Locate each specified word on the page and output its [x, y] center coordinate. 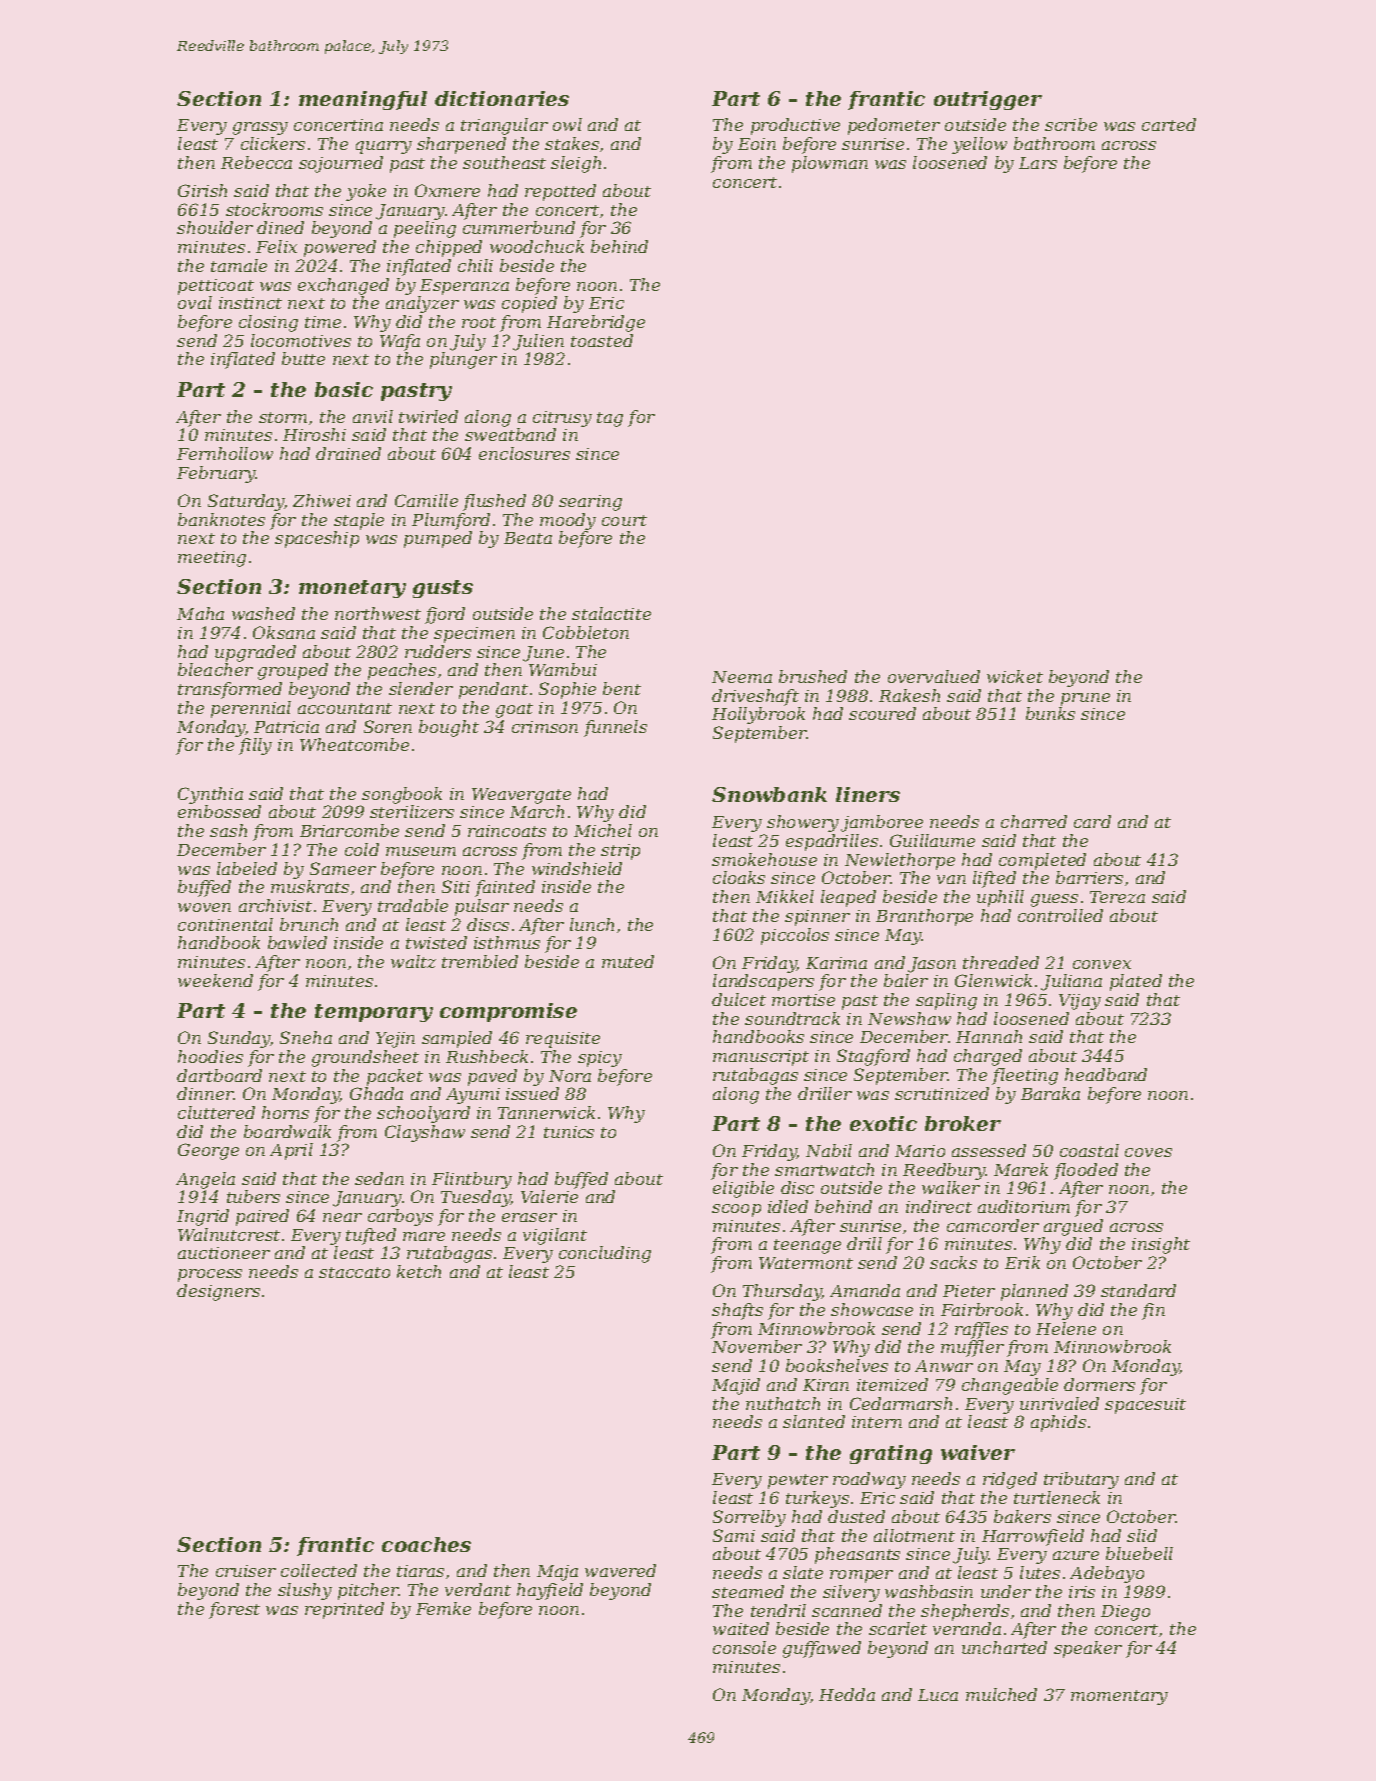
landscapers [763, 982]
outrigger [988, 100]
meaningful [363, 100]
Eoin [757, 144]
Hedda [847, 1694]
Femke [443, 1608]
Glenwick [993, 980]
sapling [946, 1001]
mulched [1001, 1694]
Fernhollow [225, 453]
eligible [743, 1189]
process [210, 1275]
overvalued [934, 676]
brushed [813, 676]
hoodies [210, 1056]
